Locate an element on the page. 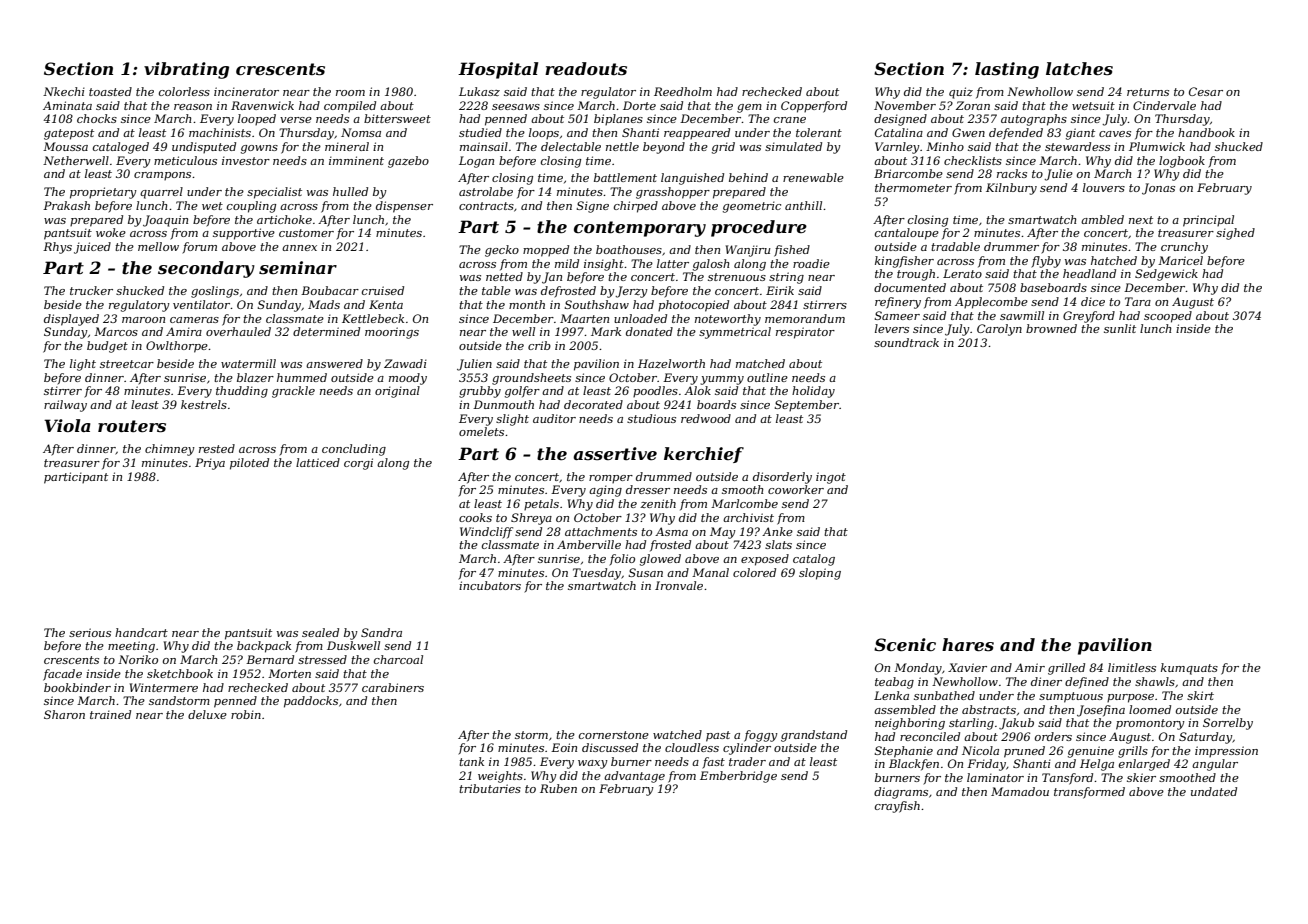  streetcar is located at coordinates (127, 364).
